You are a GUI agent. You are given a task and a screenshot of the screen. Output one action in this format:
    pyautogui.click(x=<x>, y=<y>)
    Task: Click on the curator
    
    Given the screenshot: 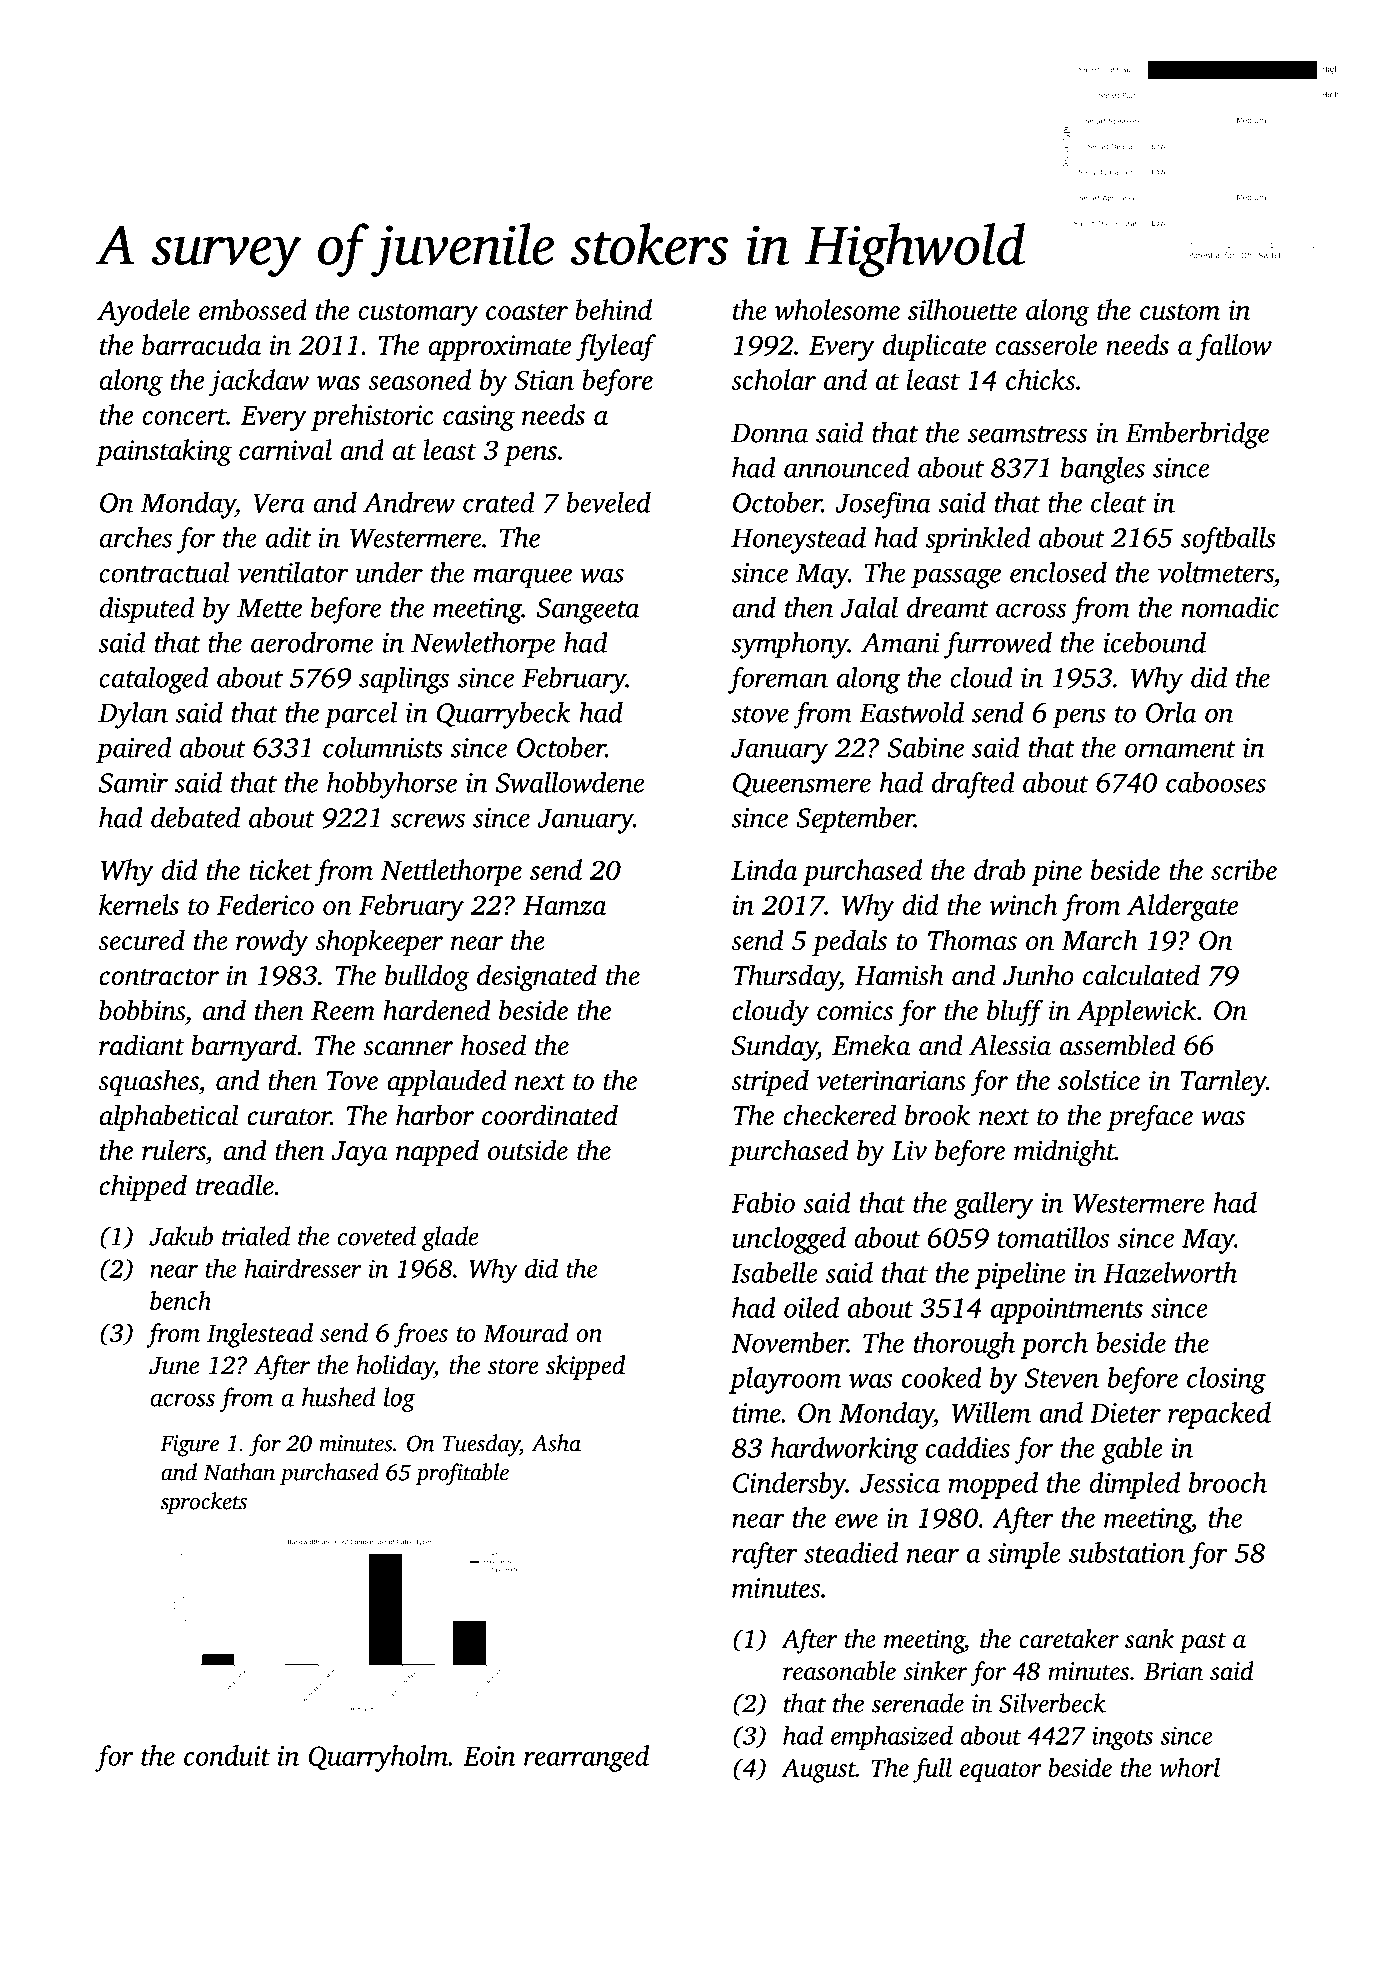 What is the action you would take?
    pyautogui.click(x=289, y=1117)
